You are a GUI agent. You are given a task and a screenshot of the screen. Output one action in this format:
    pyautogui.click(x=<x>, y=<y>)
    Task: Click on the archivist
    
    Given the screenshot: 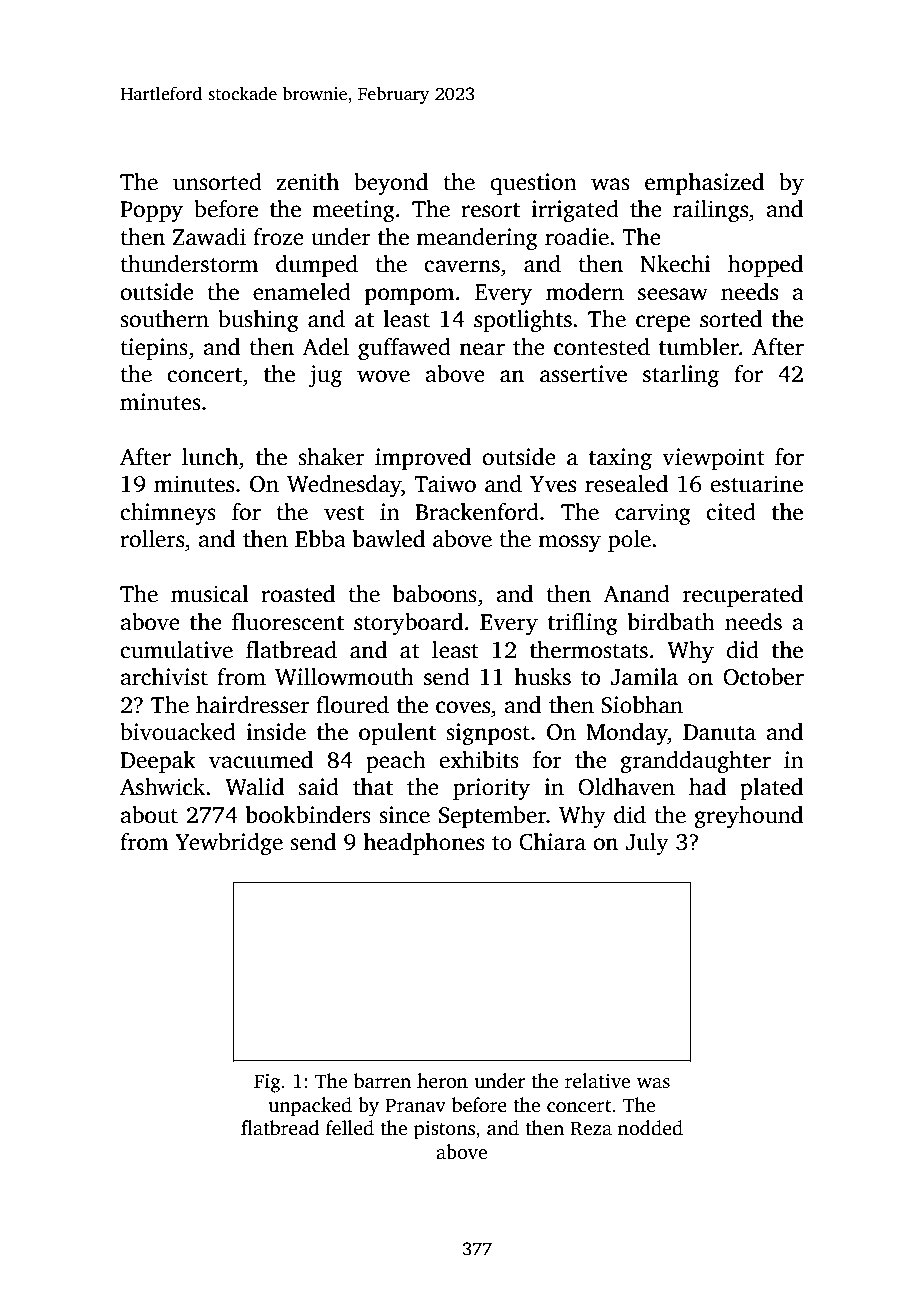 What is the action you would take?
    pyautogui.click(x=164, y=677)
